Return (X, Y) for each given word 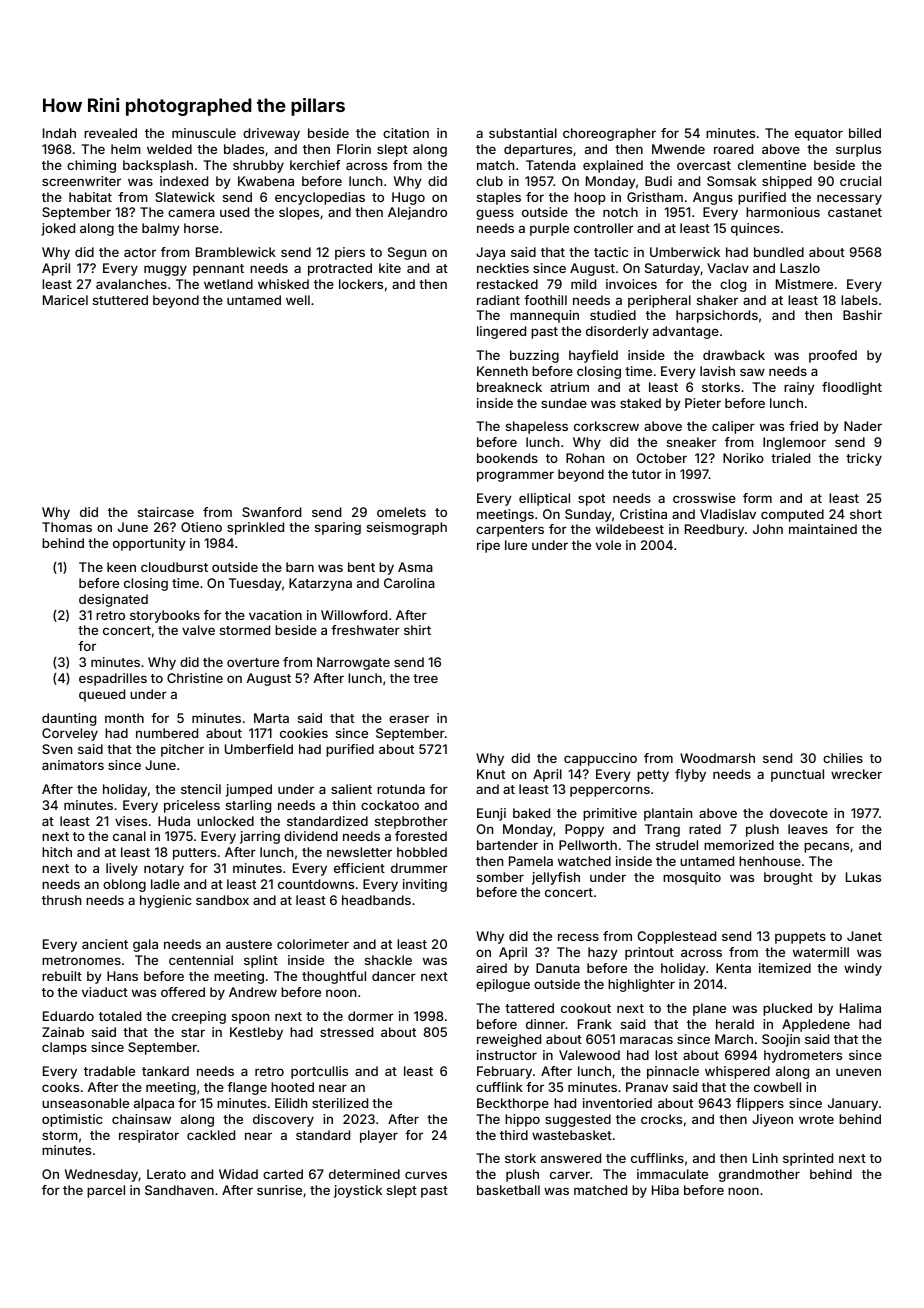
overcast (704, 165)
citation (406, 133)
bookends (507, 458)
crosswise (704, 498)
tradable (109, 1071)
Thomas (67, 527)
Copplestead (676, 937)
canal (129, 836)
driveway (271, 134)
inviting (425, 885)
